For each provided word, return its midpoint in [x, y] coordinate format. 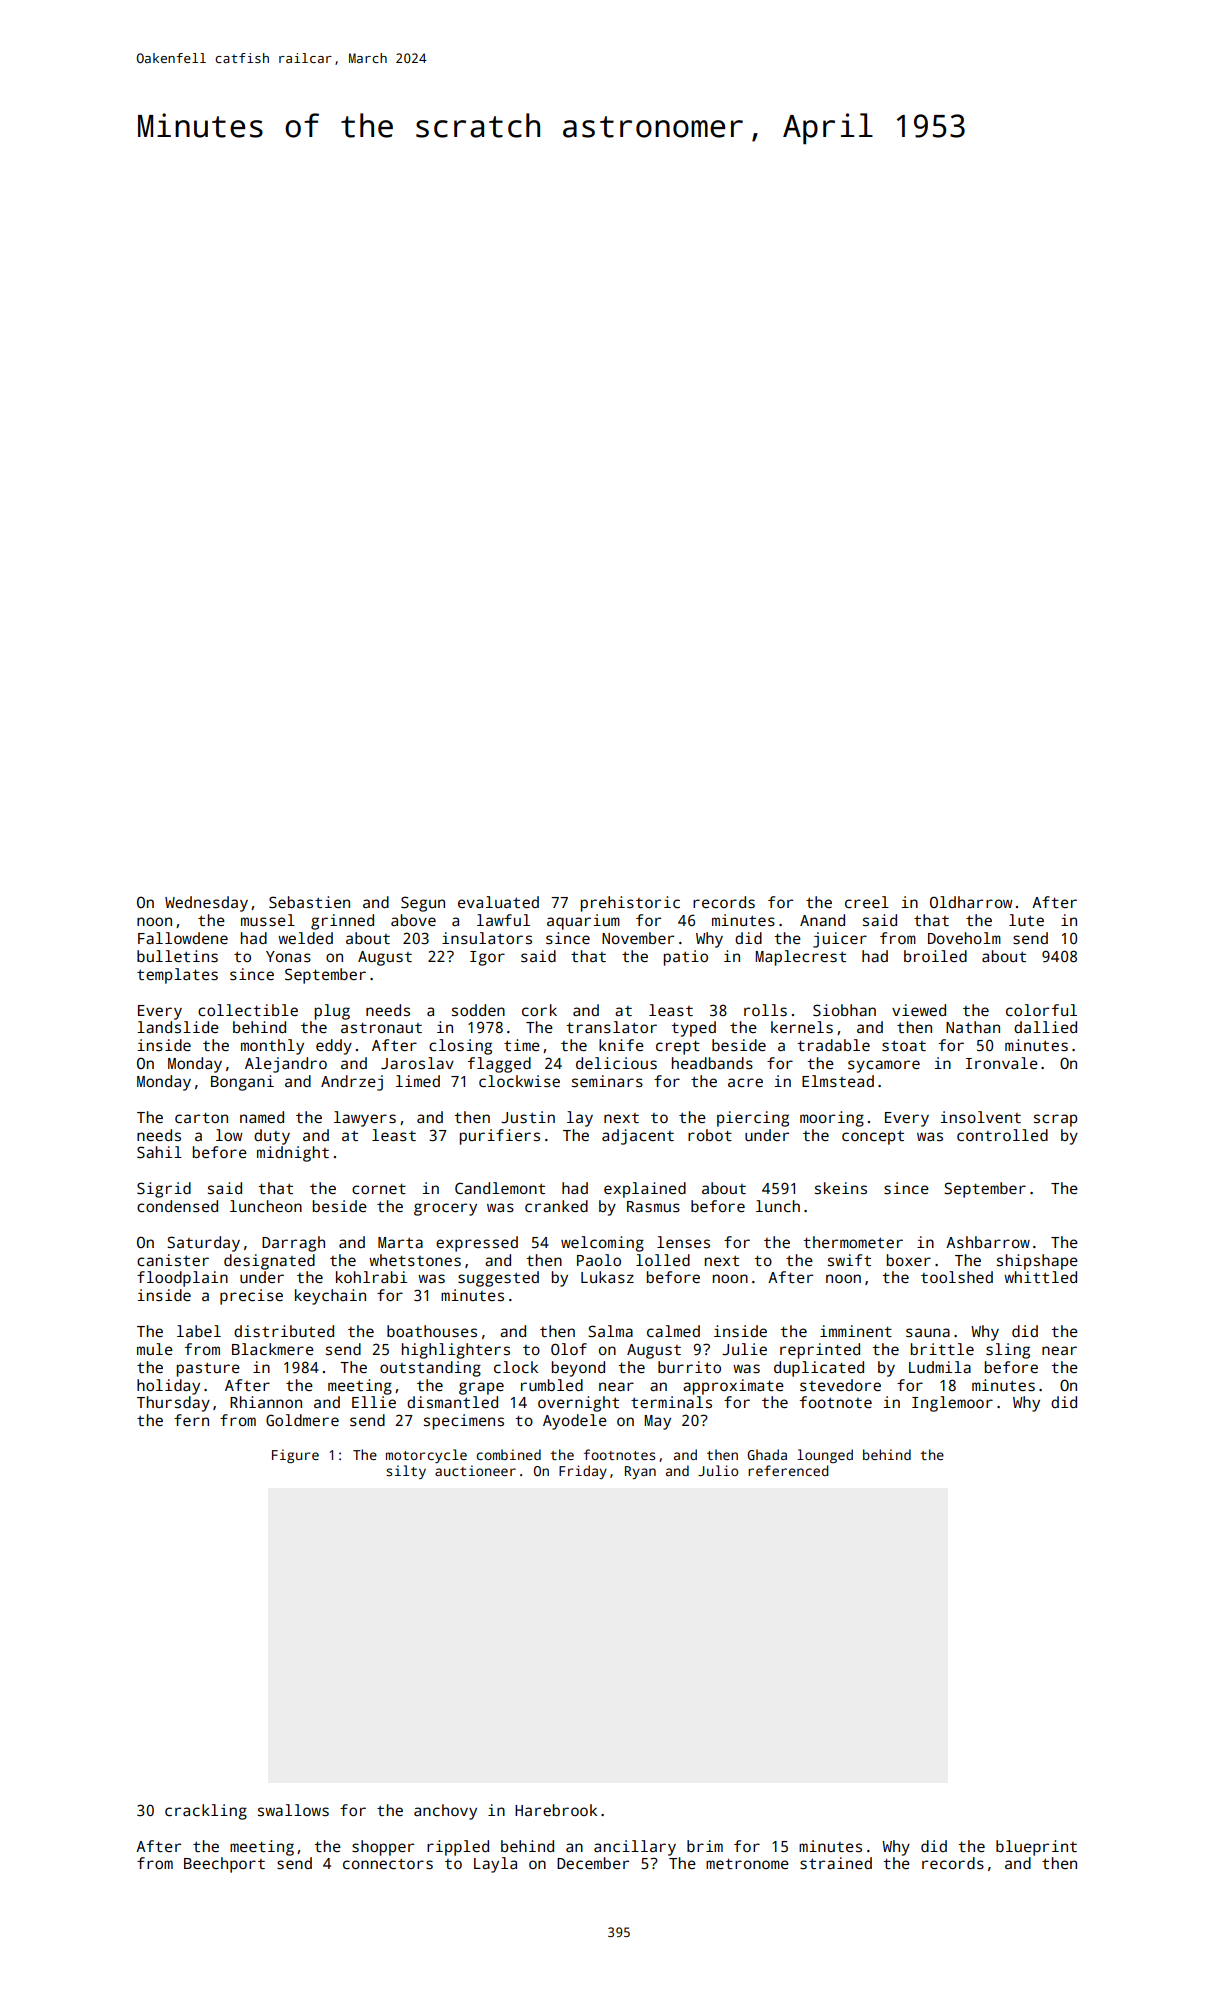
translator [611, 1027]
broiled [935, 956]
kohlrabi [371, 1277]
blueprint [1036, 1848]
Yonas [288, 956]
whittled [1040, 1277]
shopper [383, 1848]
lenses [683, 1242]
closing [460, 1047]
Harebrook [556, 1810]
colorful [1041, 1010]
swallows [293, 1810]
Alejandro [286, 1065]
